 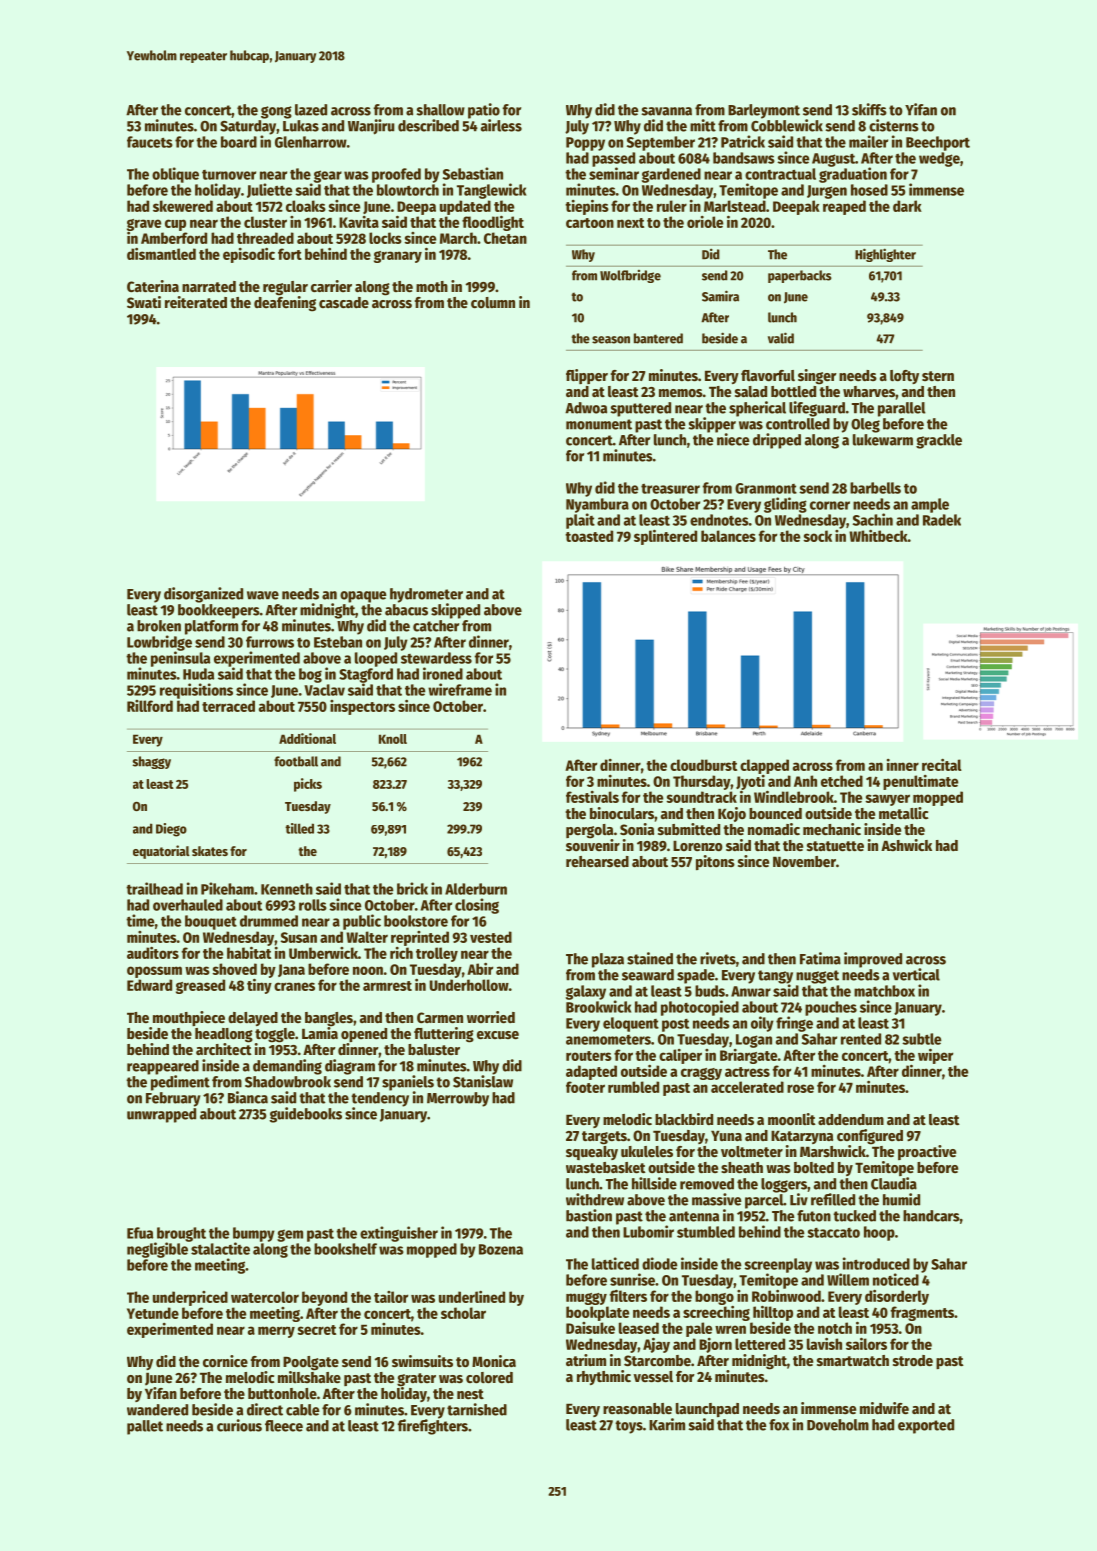 I want to click on tilled, so click(x=299, y=828).
